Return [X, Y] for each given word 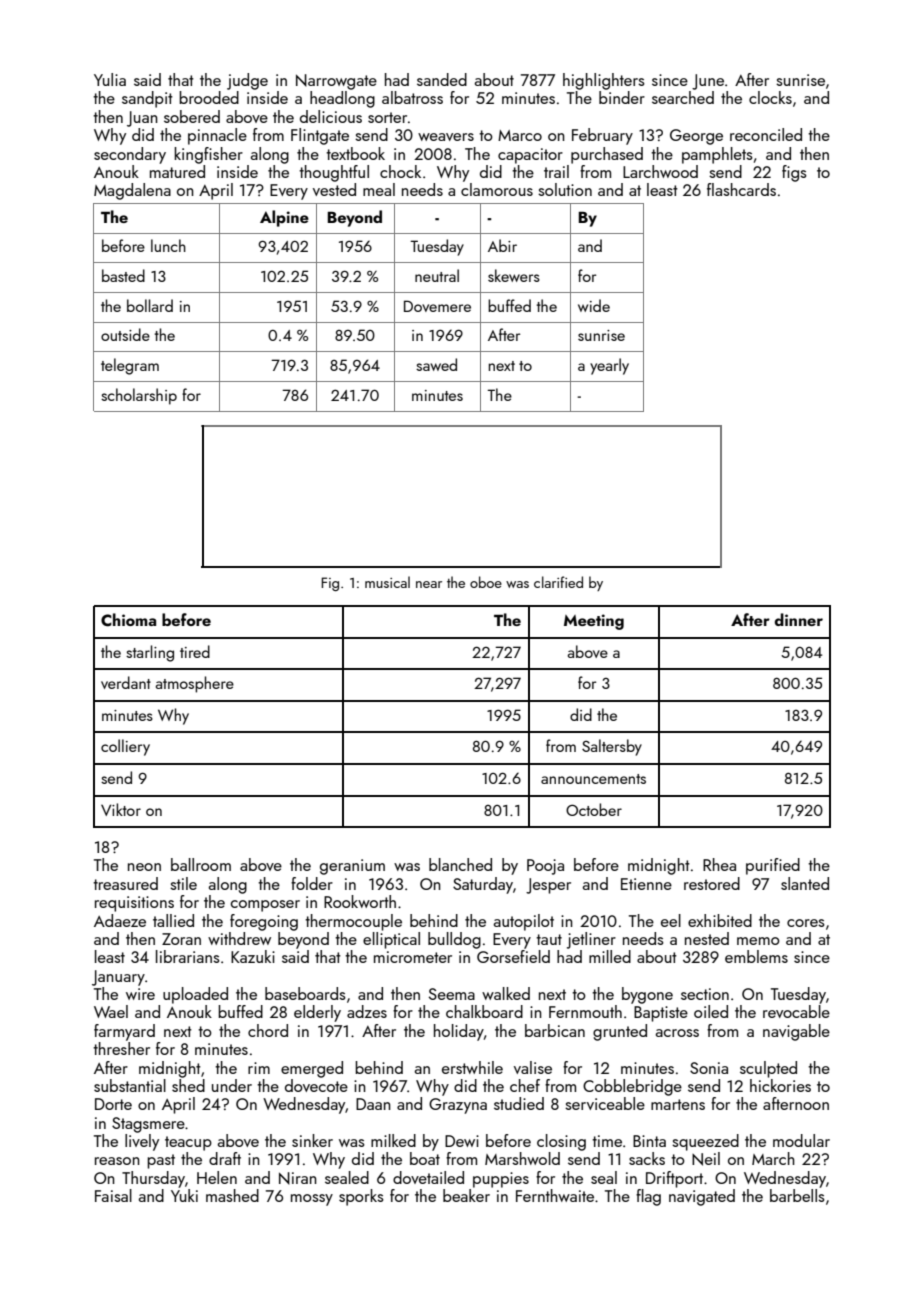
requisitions [134, 904]
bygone [647, 995]
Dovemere [437, 306]
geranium [352, 867]
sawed [436, 364]
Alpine [284, 218]
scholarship [139, 396]
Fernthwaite [555, 1195]
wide [594, 305]
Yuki [184, 1195]
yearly [609, 366]
